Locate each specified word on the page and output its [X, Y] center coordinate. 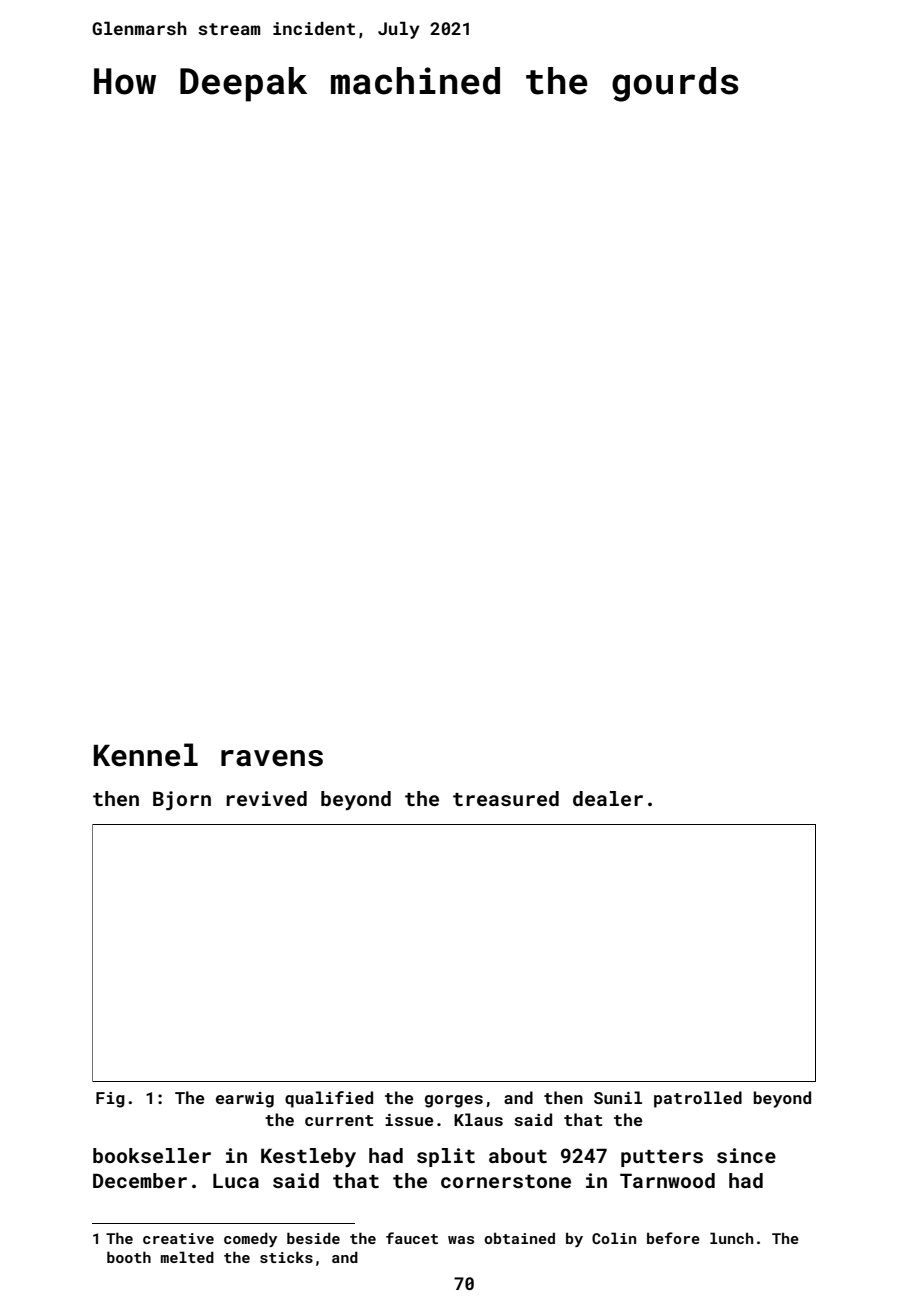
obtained [519, 1238]
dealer [608, 798]
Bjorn [182, 801]
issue [409, 1120]
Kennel [146, 755]
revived [266, 798]
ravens [272, 758]
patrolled [698, 1099]
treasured [506, 798]
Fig [110, 1100]
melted [187, 1257]
